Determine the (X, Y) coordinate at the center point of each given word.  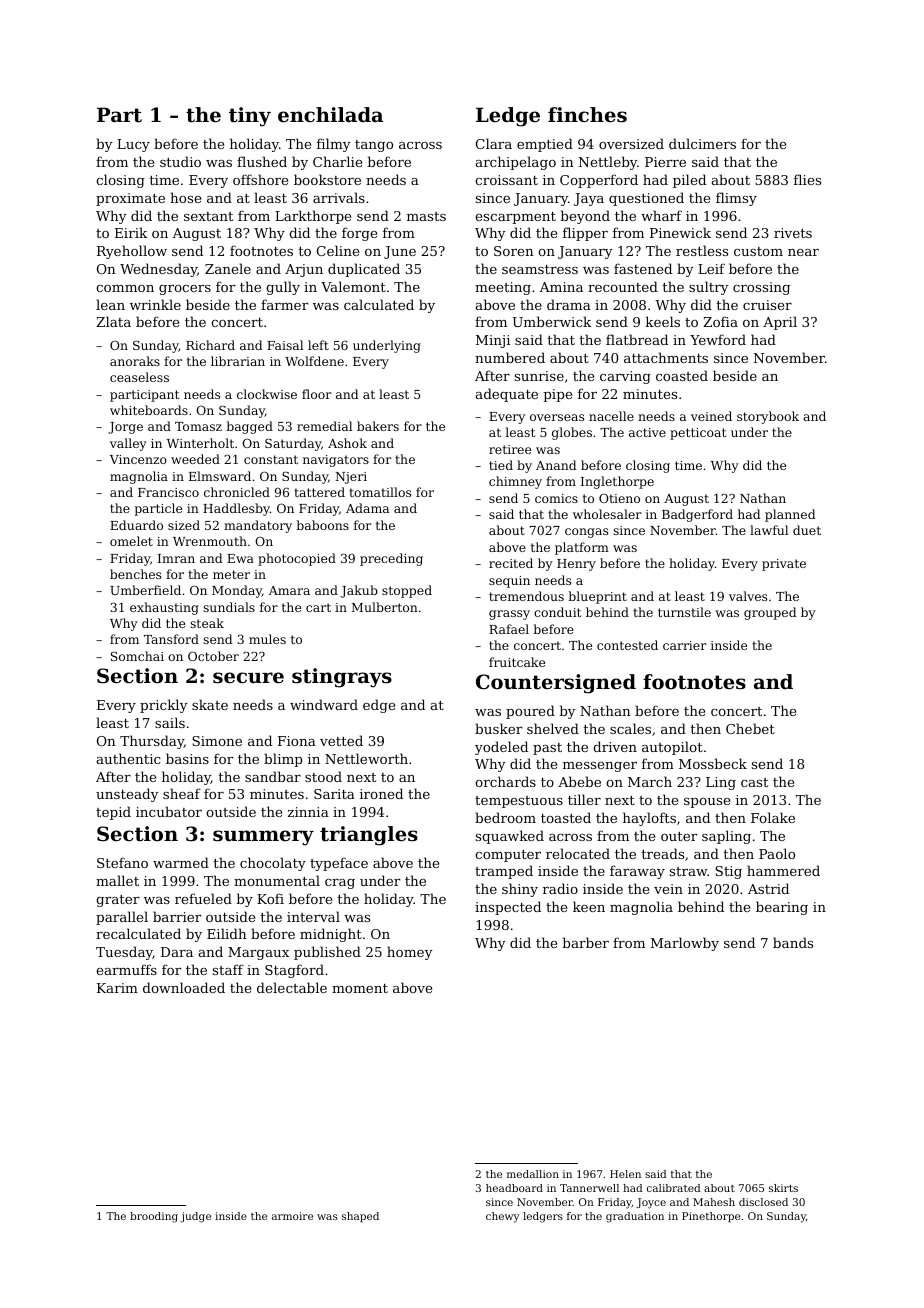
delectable (292, 987)
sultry (709, 288)
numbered (510, 357)
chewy (502, 1217)
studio (180, 161)
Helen (625, 1174)
